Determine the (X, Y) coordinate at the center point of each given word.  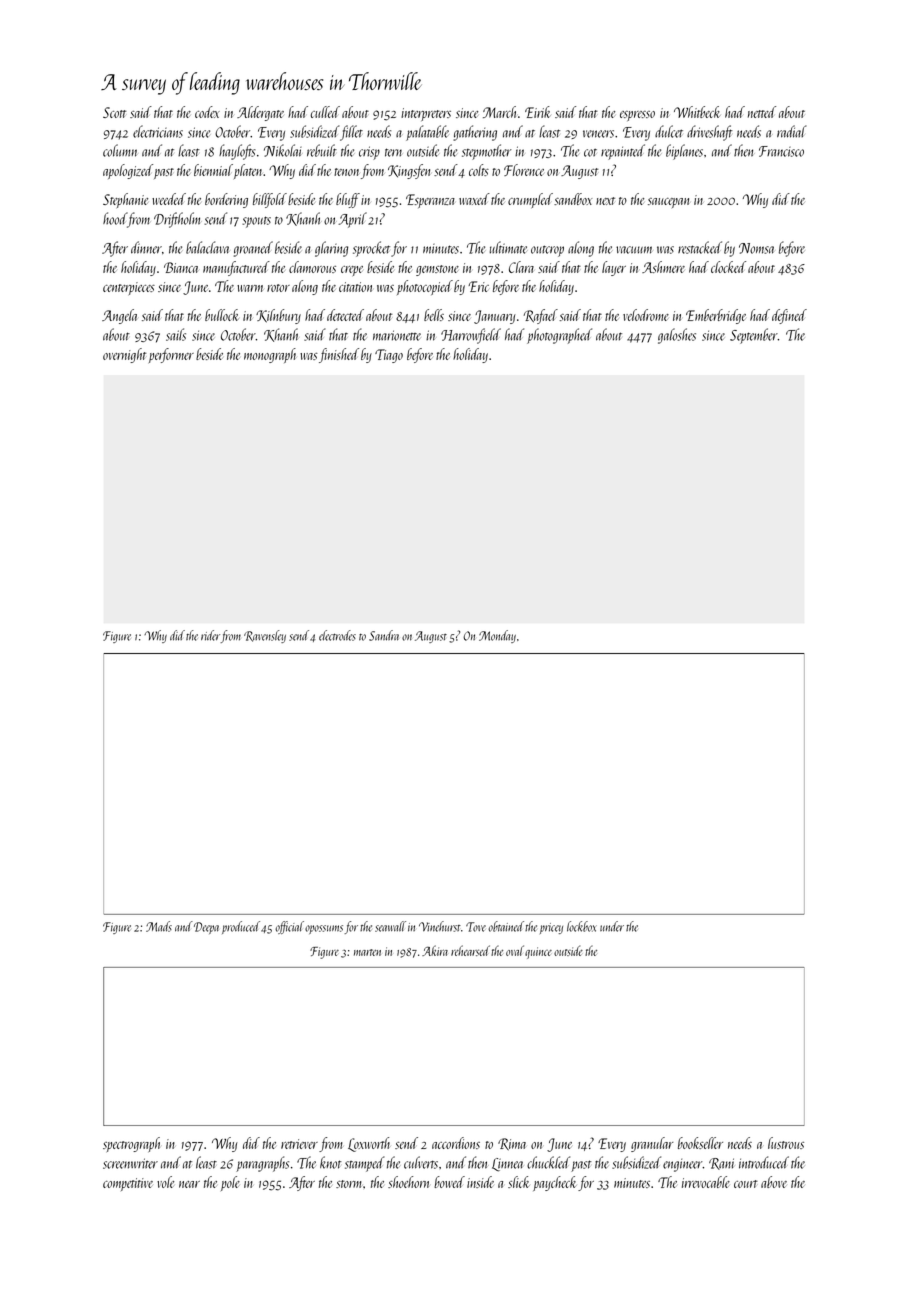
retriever (299, 1144)
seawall (390, 926)
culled (325, 112)
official (289, 927)
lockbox (582, 926)
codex (207, 112)
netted (762, 112)
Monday (497, 636)
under (612, 926)
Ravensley (265, 636)
